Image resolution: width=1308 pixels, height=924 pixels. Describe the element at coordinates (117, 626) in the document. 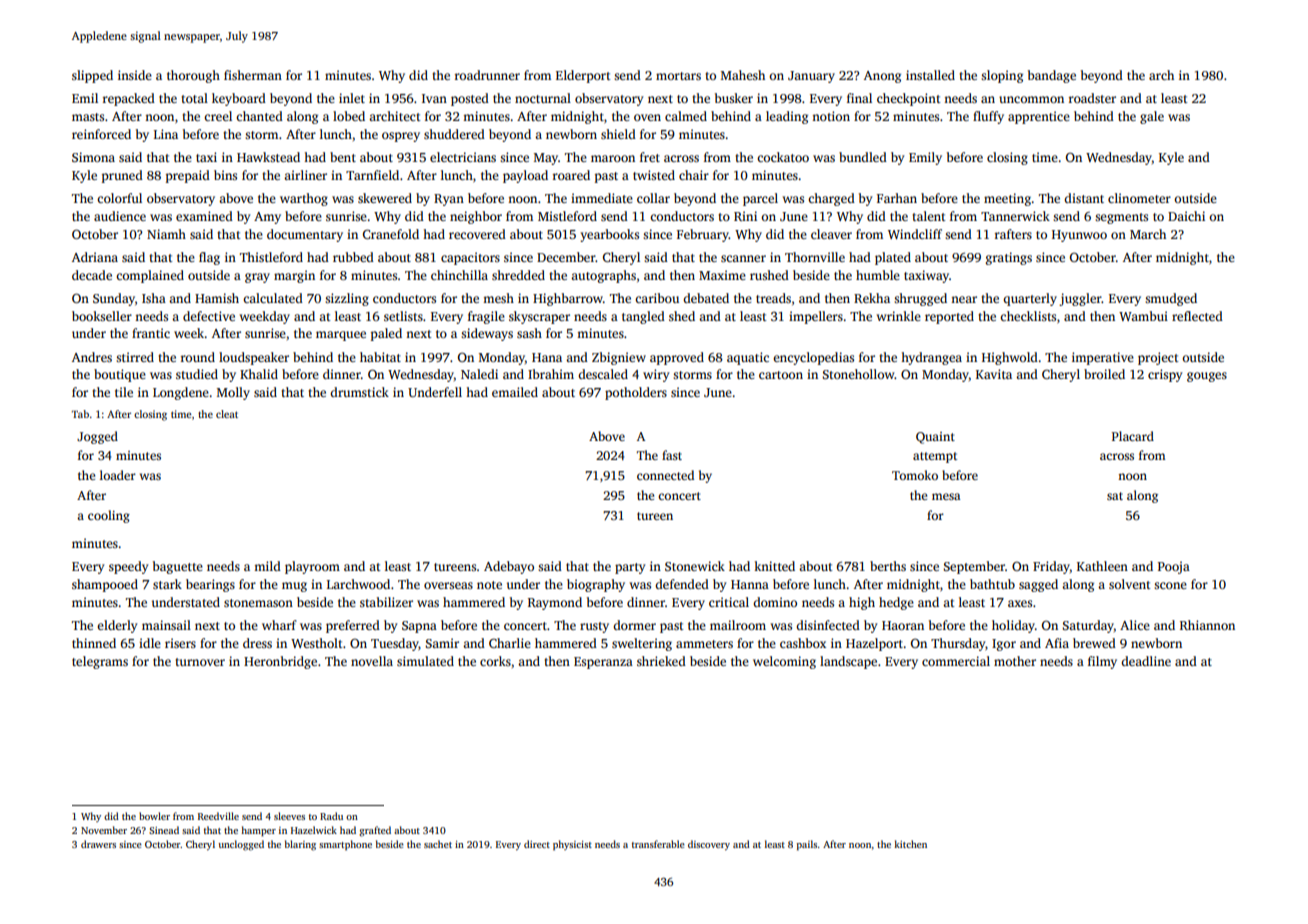

I see `elderly` at that location.
